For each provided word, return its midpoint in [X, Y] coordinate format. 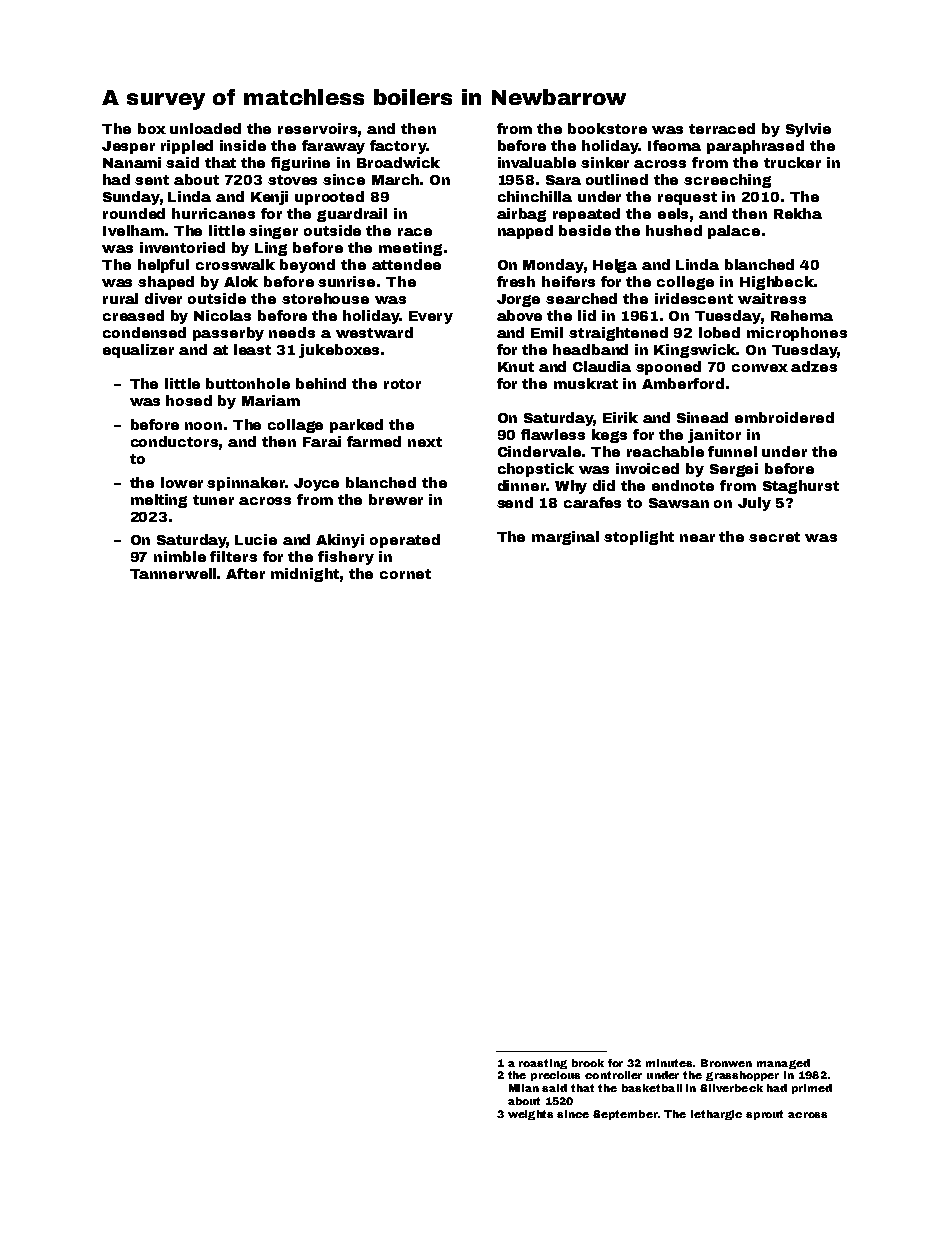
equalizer [138, 351]
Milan [524, 1088]
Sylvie [808, 130]
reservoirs [317, 128]
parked [356, 426]
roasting [543, 1064]
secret [774, 537]
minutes [669, 1063]
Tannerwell [173, 573]
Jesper [128, 147]
